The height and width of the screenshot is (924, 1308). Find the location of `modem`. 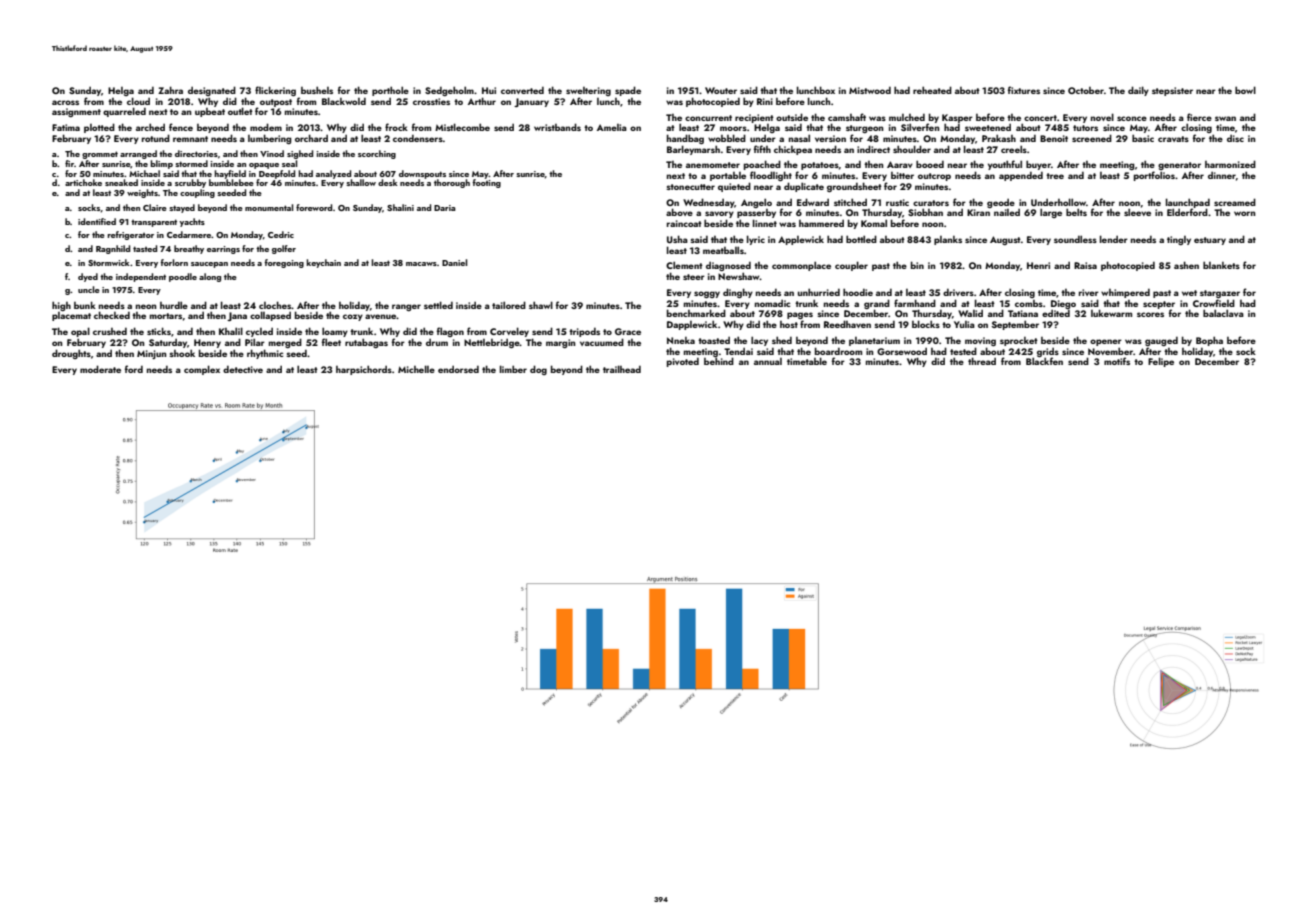

modem is located at coordinates (266, 127).
